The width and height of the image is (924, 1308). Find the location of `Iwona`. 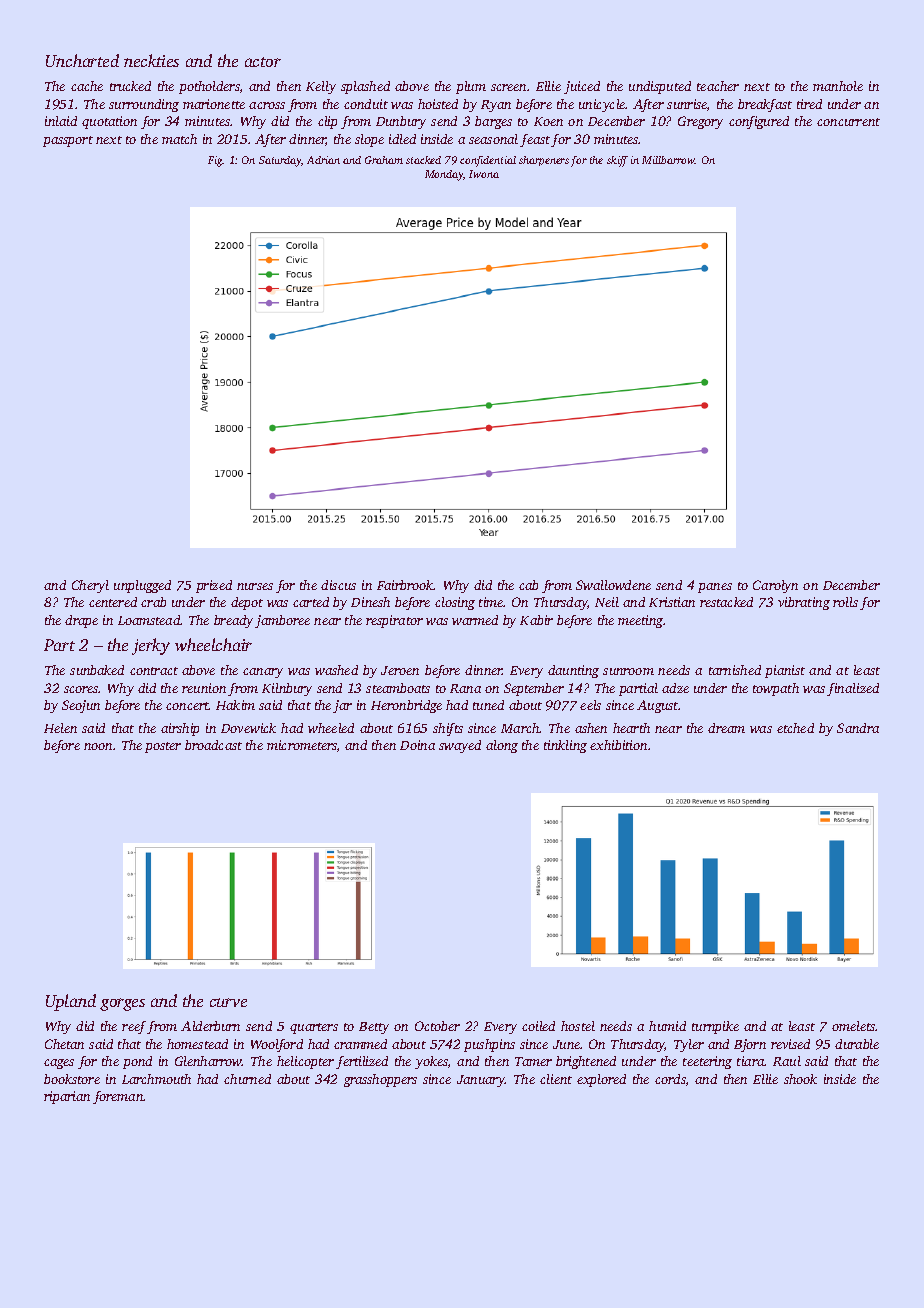

Iwona is located at coordinates (484, 174).
